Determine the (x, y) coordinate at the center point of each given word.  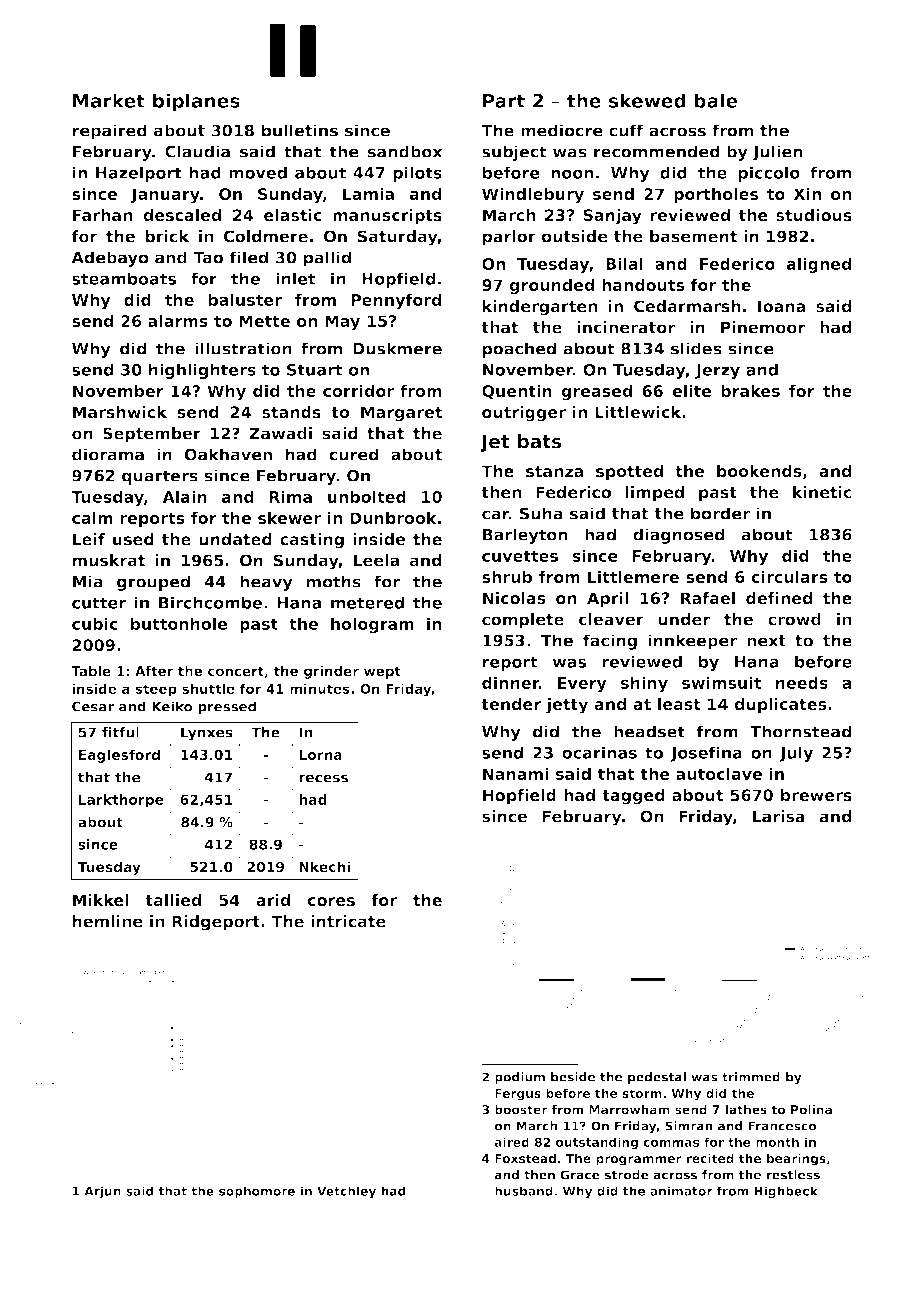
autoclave (719, 774)
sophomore (257, 1192)
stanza (554, 471)
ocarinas (599, 752)
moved (258, 172)
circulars (790, 577)
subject (514, 153)
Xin (807, 194)
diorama (108, 454)
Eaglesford (119, 756)
